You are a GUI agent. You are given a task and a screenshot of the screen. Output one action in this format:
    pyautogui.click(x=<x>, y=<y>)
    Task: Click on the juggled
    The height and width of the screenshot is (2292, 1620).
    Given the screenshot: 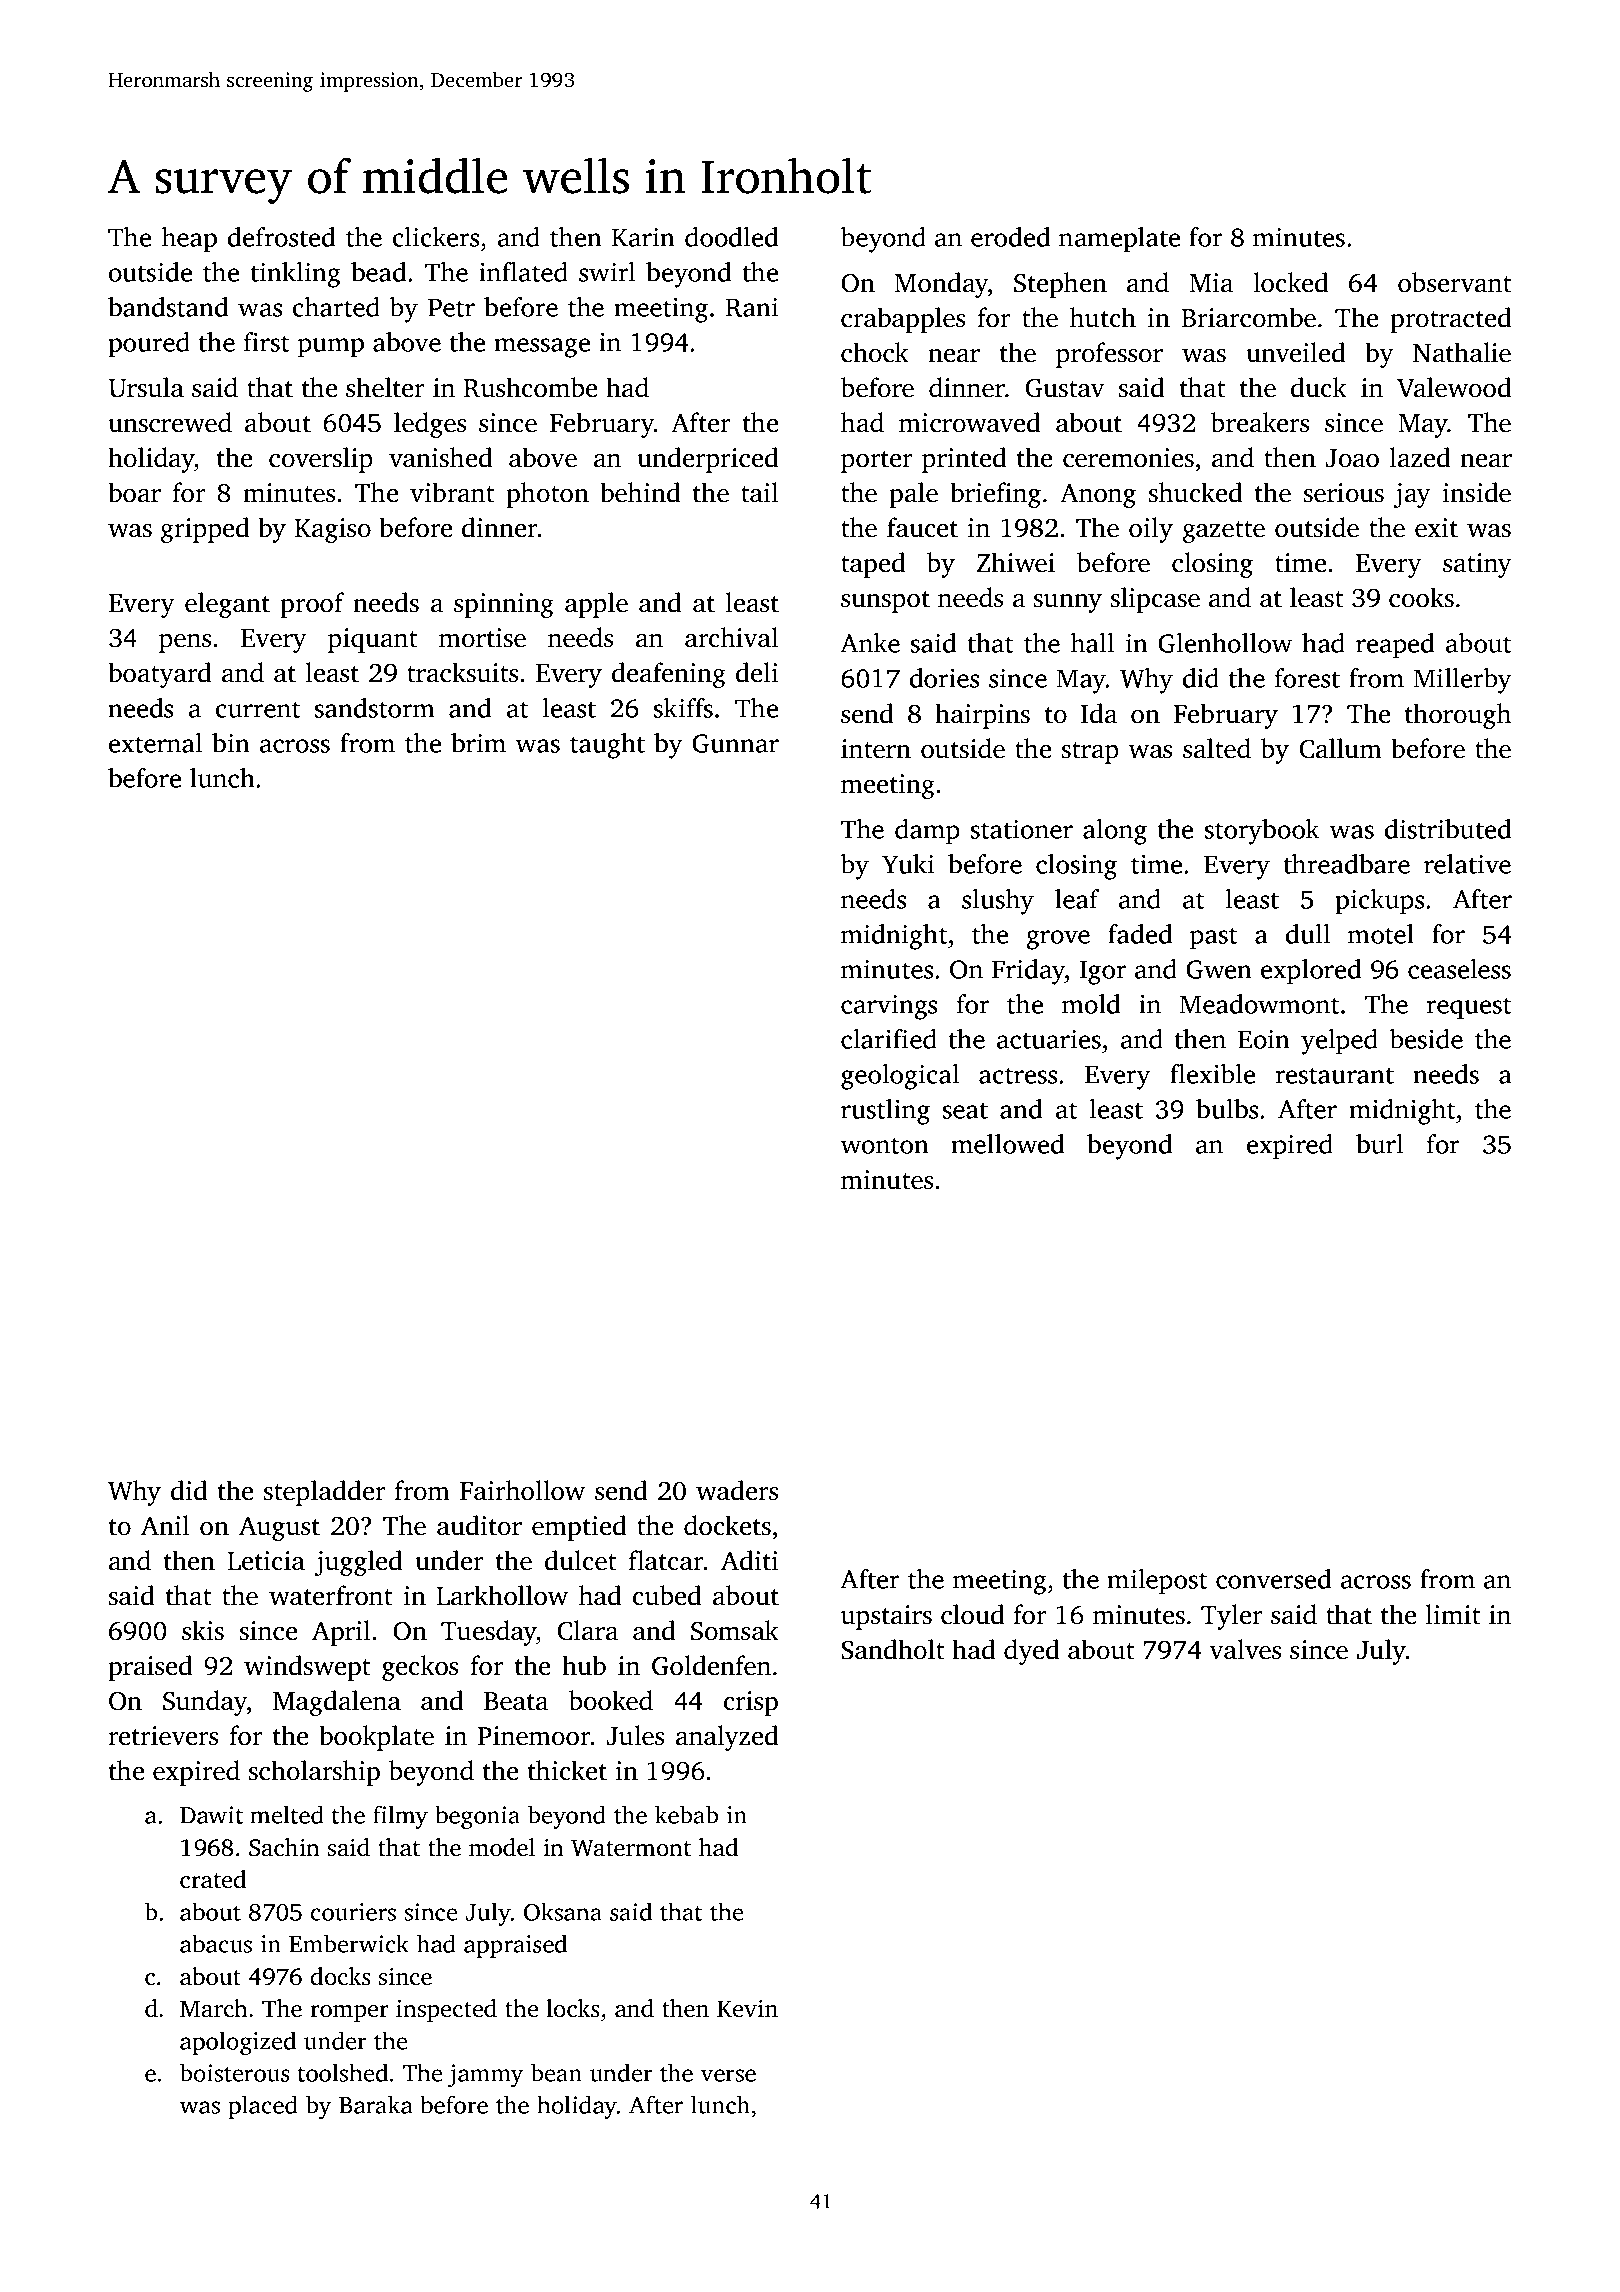 What is the action you would take?
    pyautogui.click(x=359, y=1563)
